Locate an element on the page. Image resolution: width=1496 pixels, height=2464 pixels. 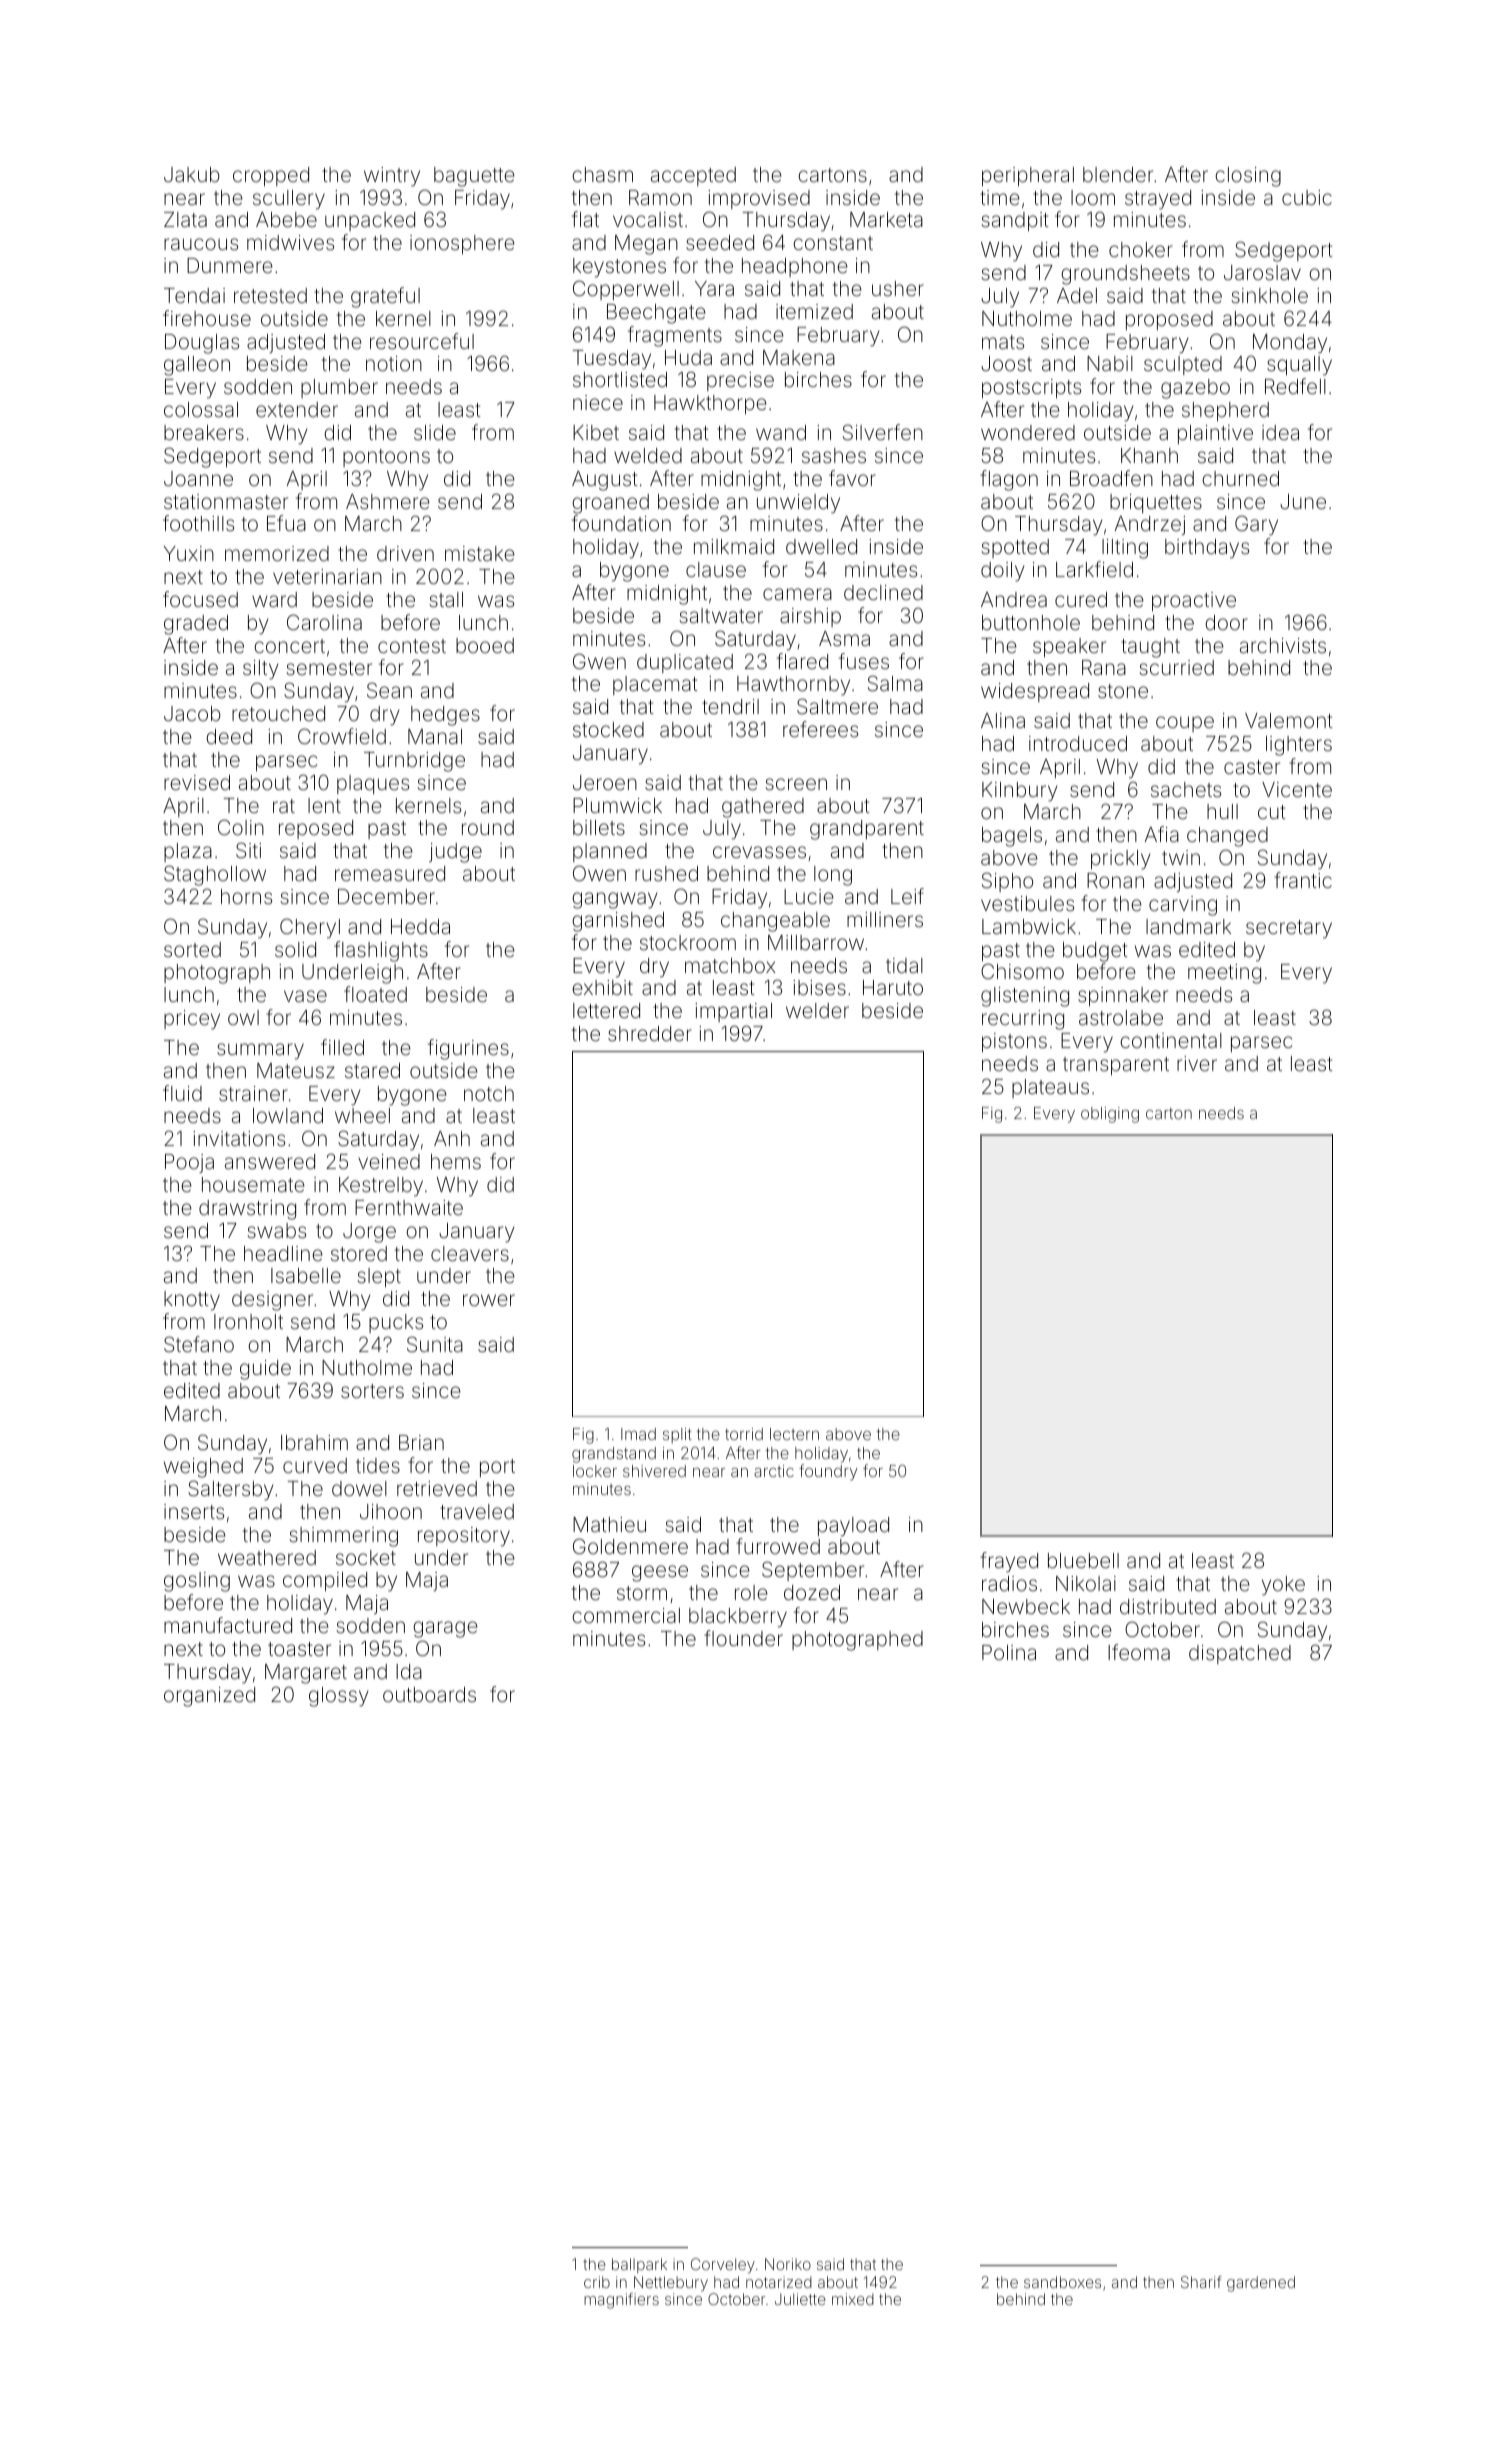
Ashmere is located at coordinates (388, 501).
